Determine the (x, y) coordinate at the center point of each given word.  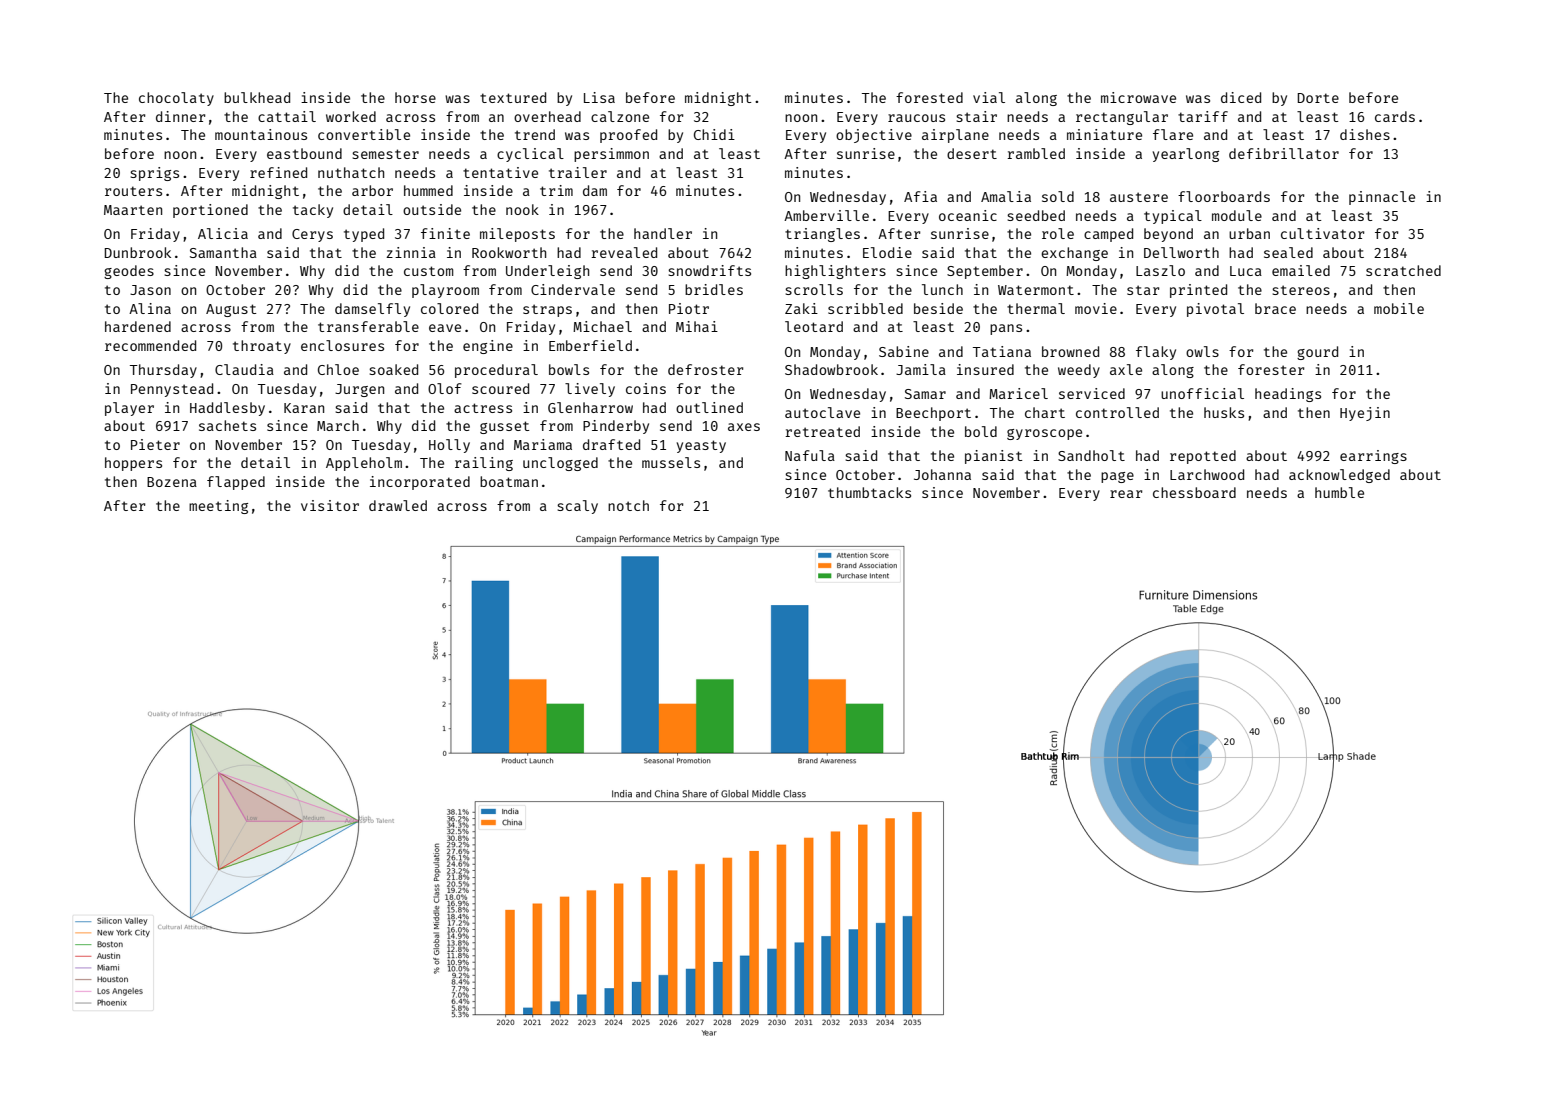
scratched (1403, 270)
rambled (1036, 153)
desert (972, 153)
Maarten (133, 210)
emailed (1301, 270)
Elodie (887, 252)
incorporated (420, 483)
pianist (993, 457)
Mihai (697, 326)
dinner (180, 116)
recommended (150, 345)
